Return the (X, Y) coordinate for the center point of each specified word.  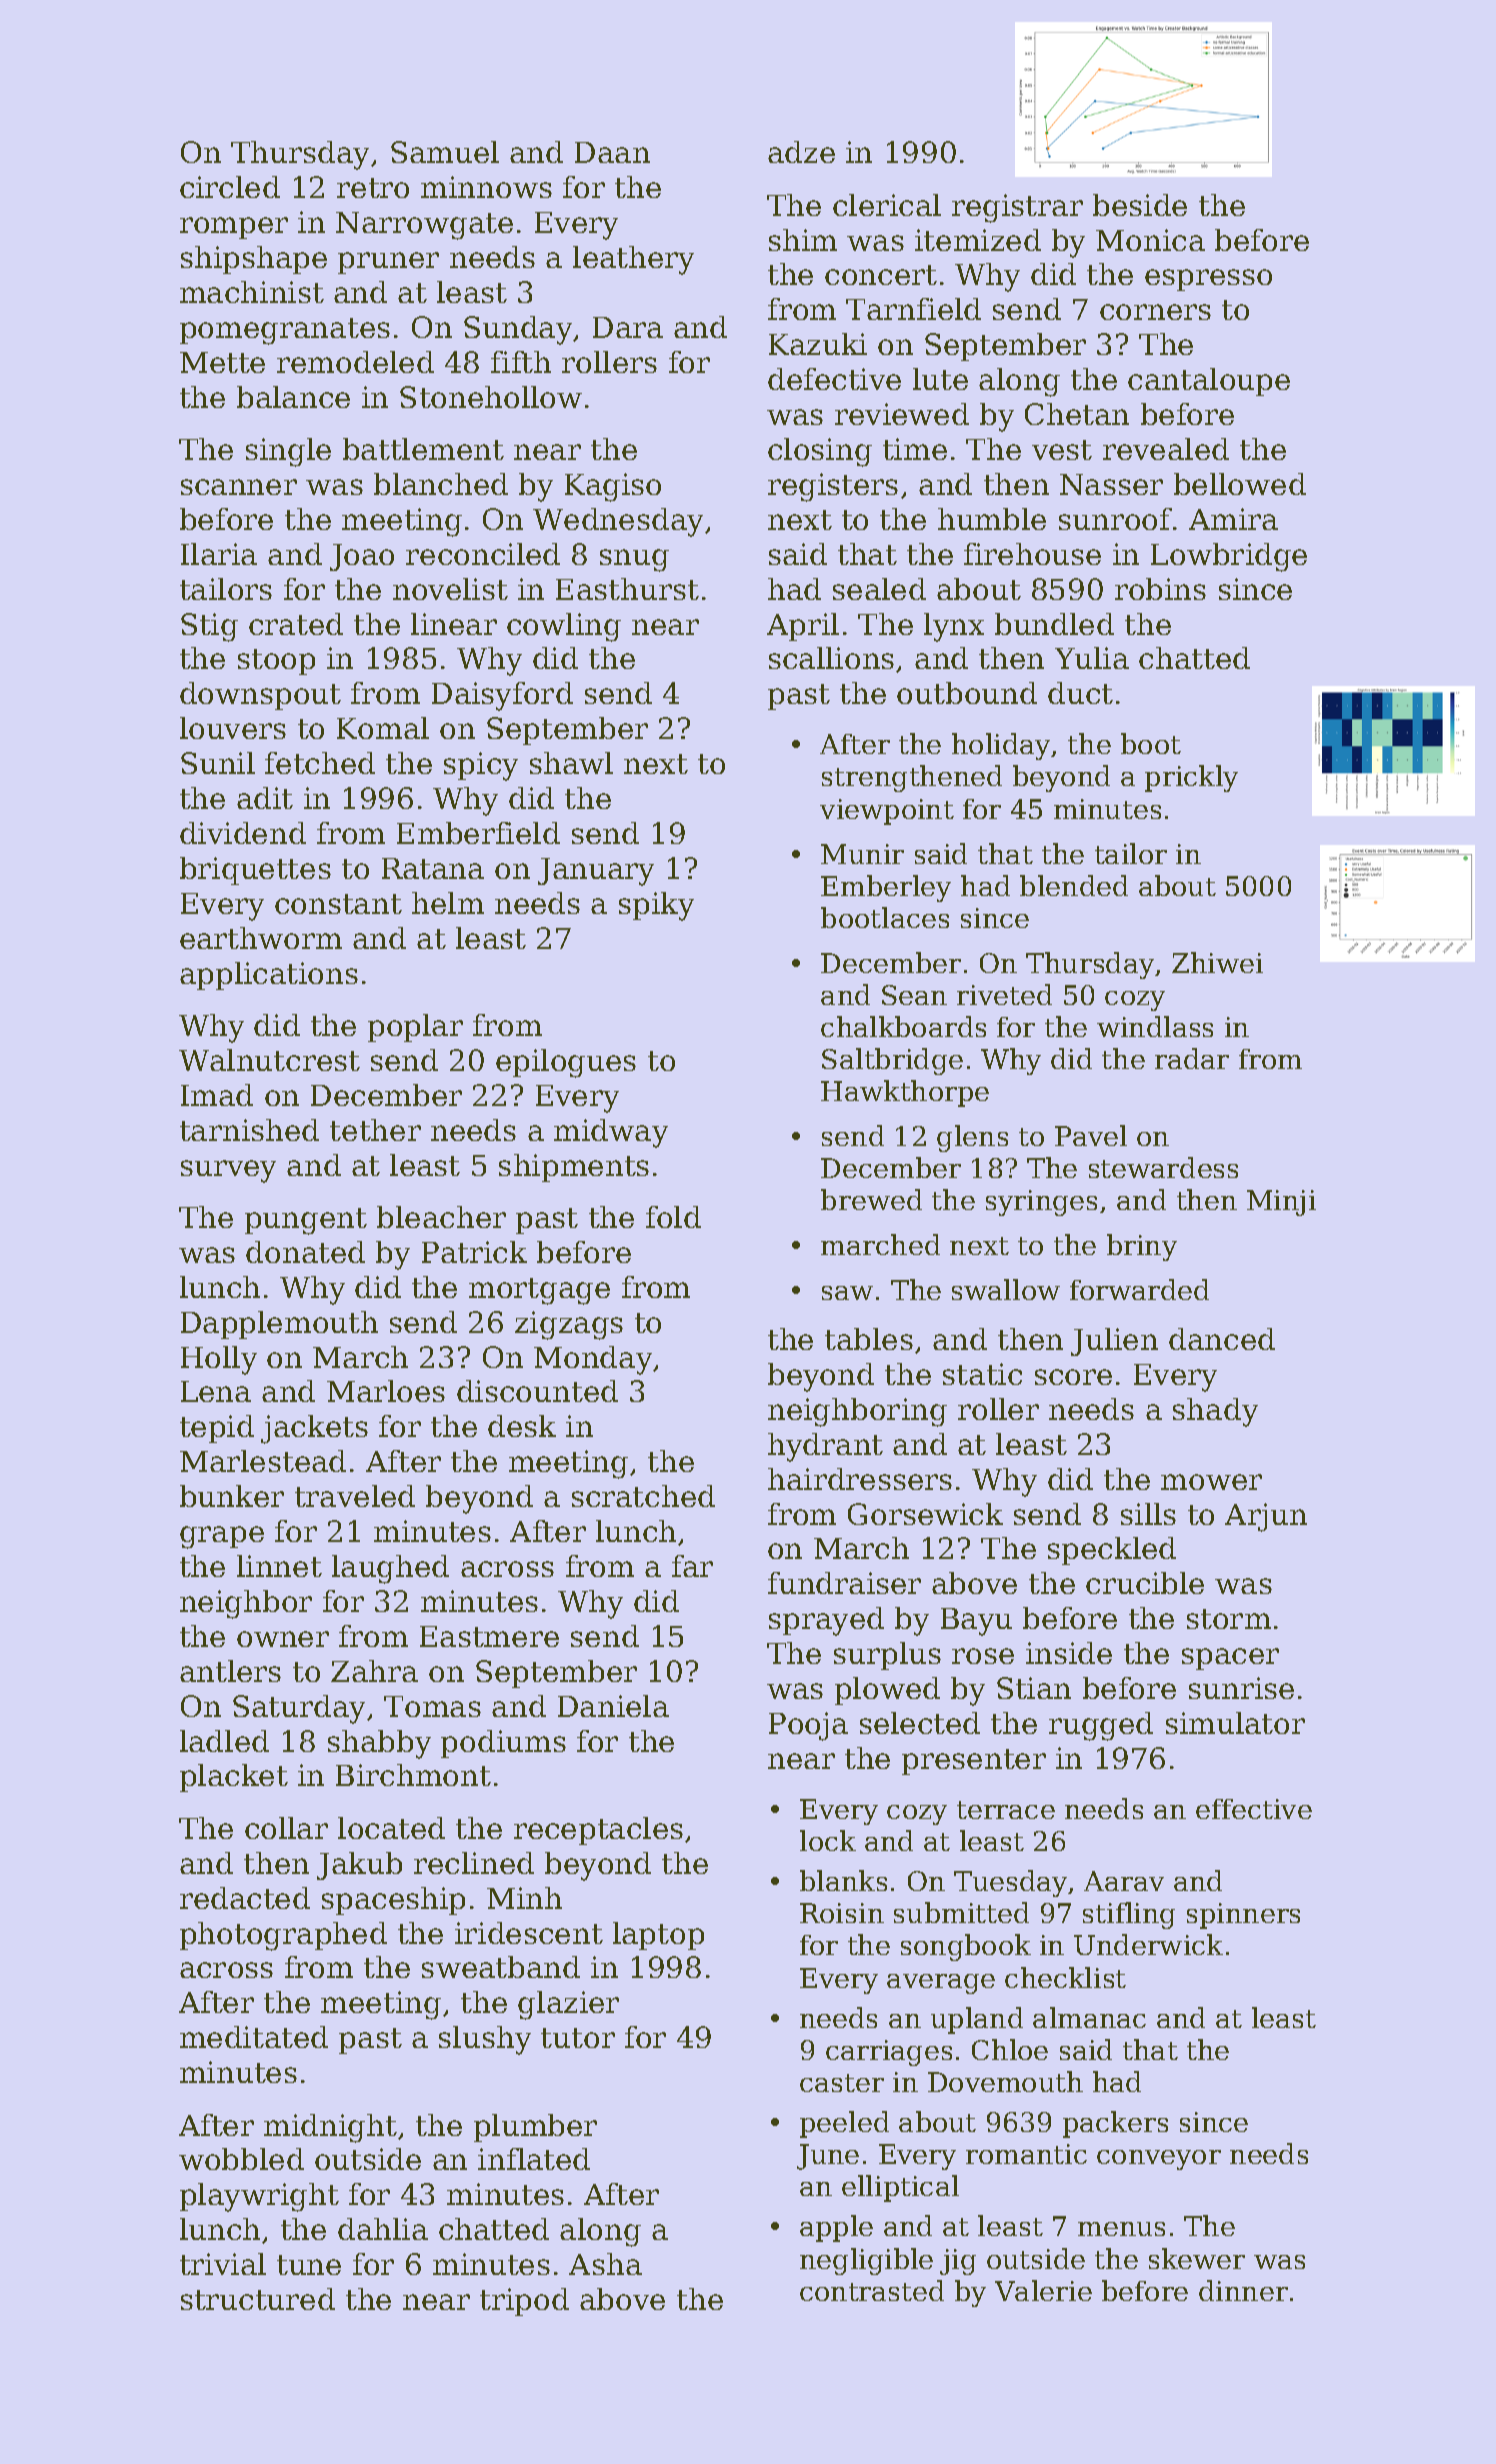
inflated (534, 2159)
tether (375, 1130)
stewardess (1163, 1167)
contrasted (872, 2290)
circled (230, 187)
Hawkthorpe (905, 1093)
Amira (1233, 519)
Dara (628, 327)
